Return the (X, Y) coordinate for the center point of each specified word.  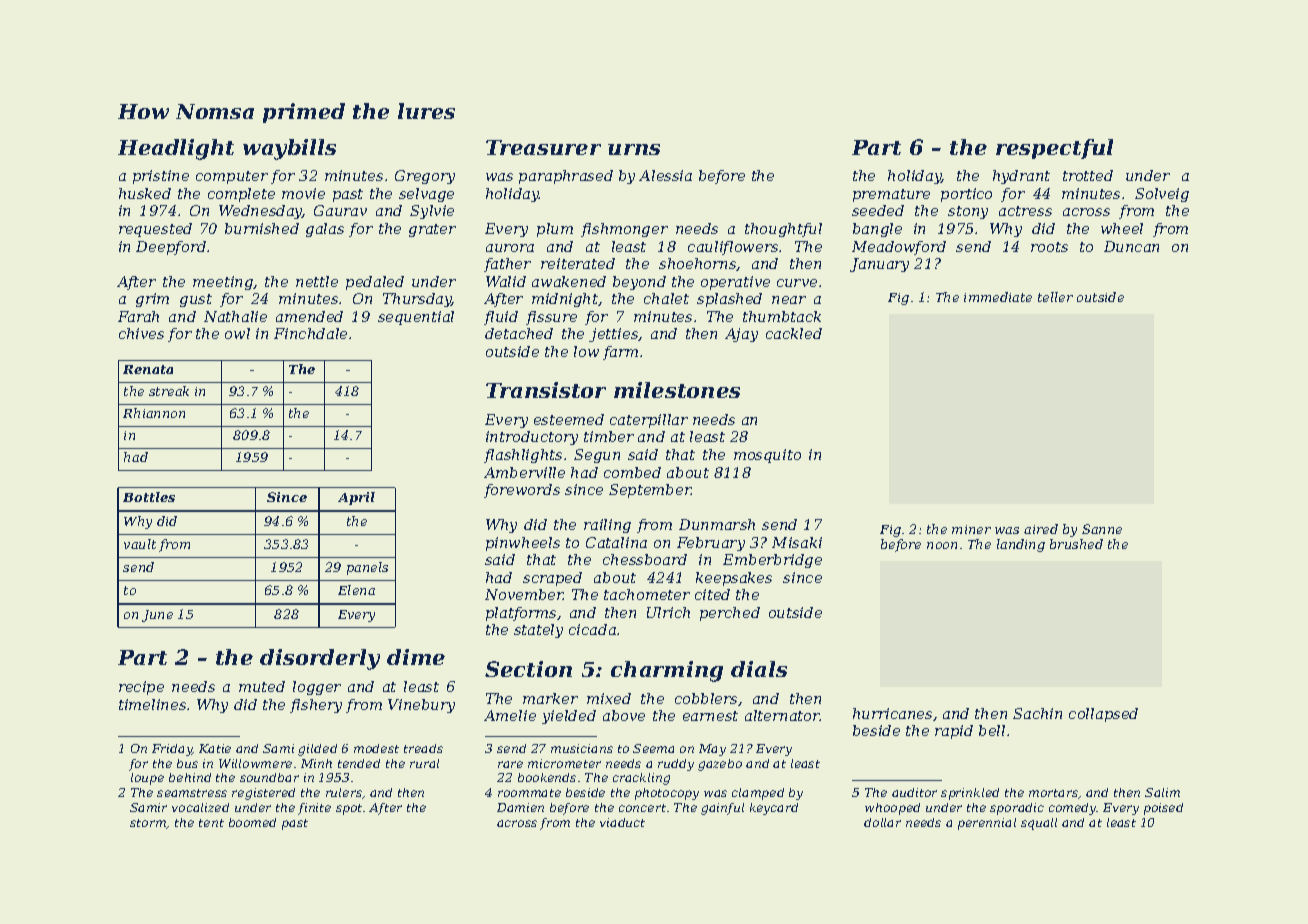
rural (424, 763)
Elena (356, 590)
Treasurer (543, 147)
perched (730, 614)
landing (1021, 545)
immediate (998, 297)
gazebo (720, 765)
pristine (161, 177)
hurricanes (892, 713)
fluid (501, 318)
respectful (1054, 149)
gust (196, 300)
